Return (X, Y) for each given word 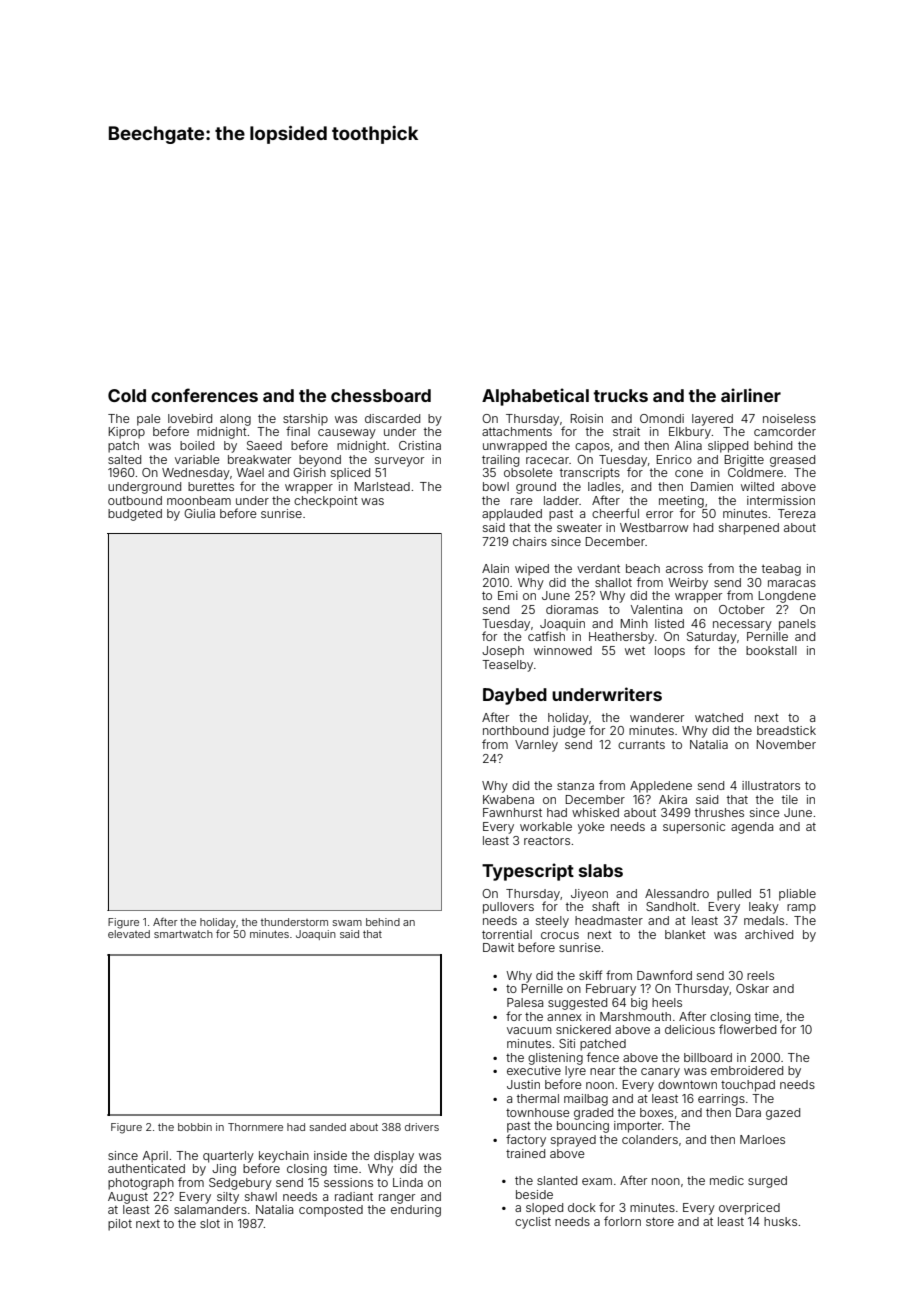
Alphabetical (535, 397)
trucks (620, 395)
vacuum (529, 1030)
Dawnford (664, 975)
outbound (135, 500)
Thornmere (255, 1127)
